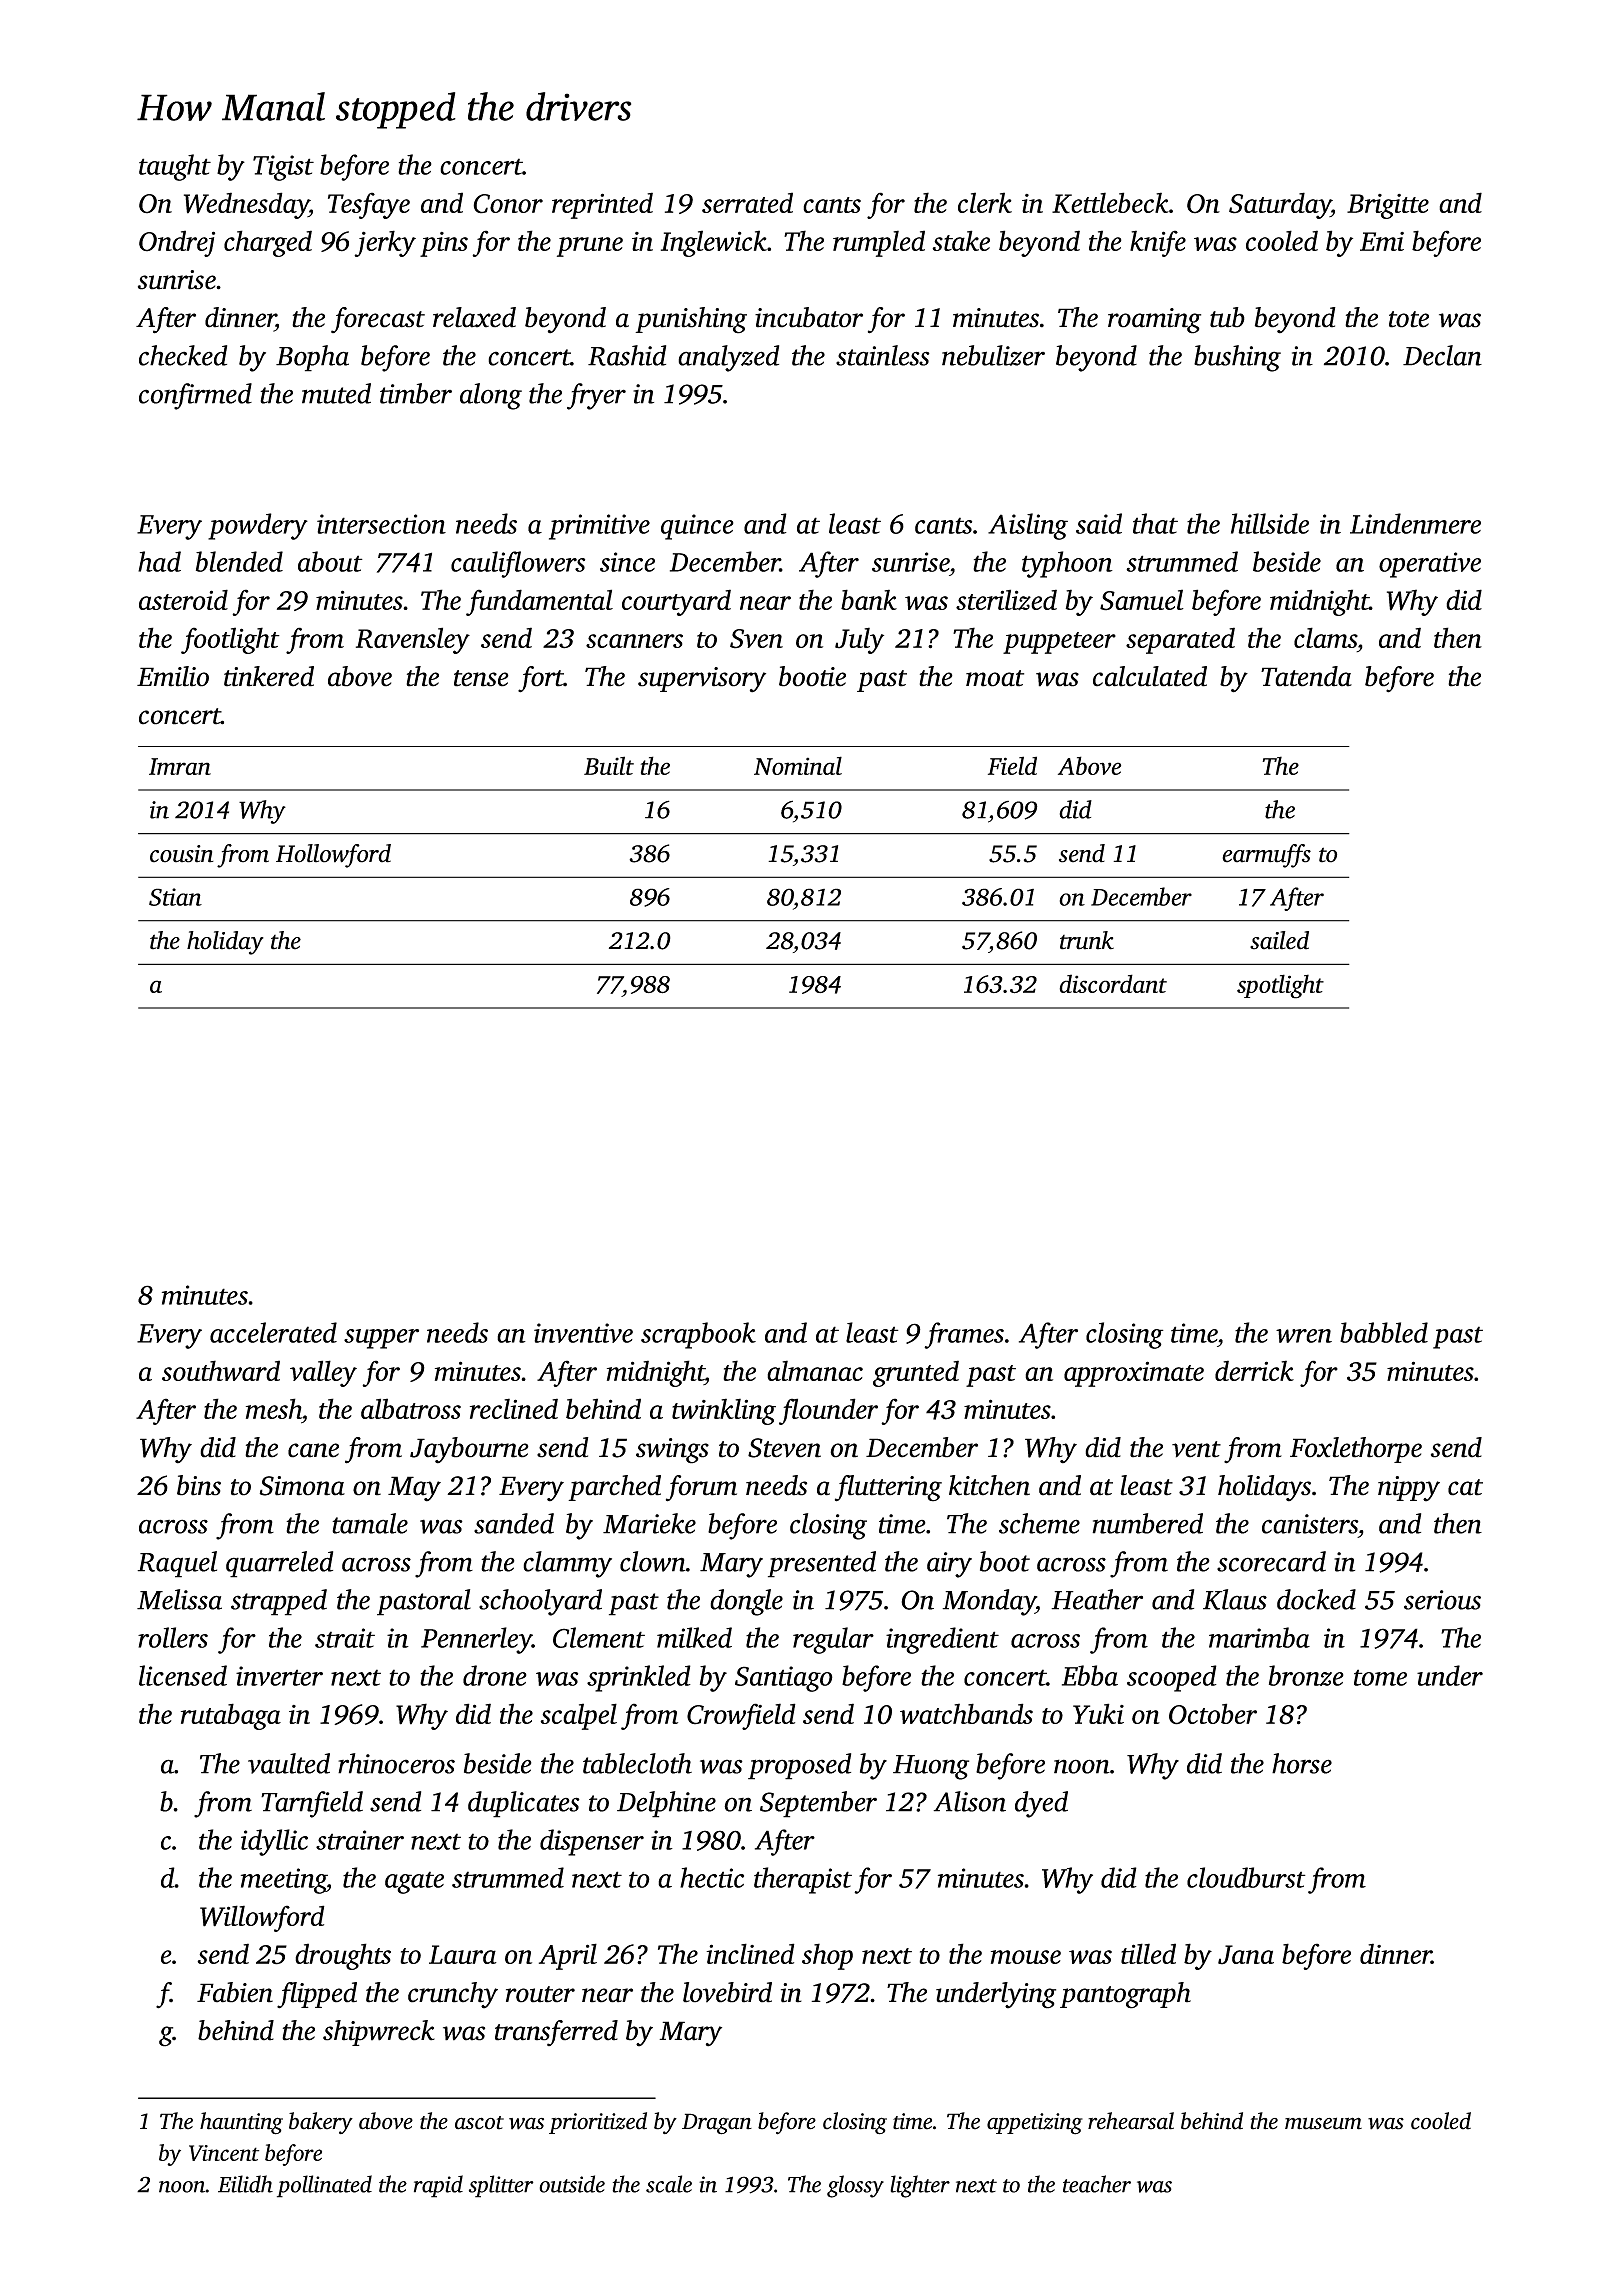  I want to click on along, so click(491, 396).
